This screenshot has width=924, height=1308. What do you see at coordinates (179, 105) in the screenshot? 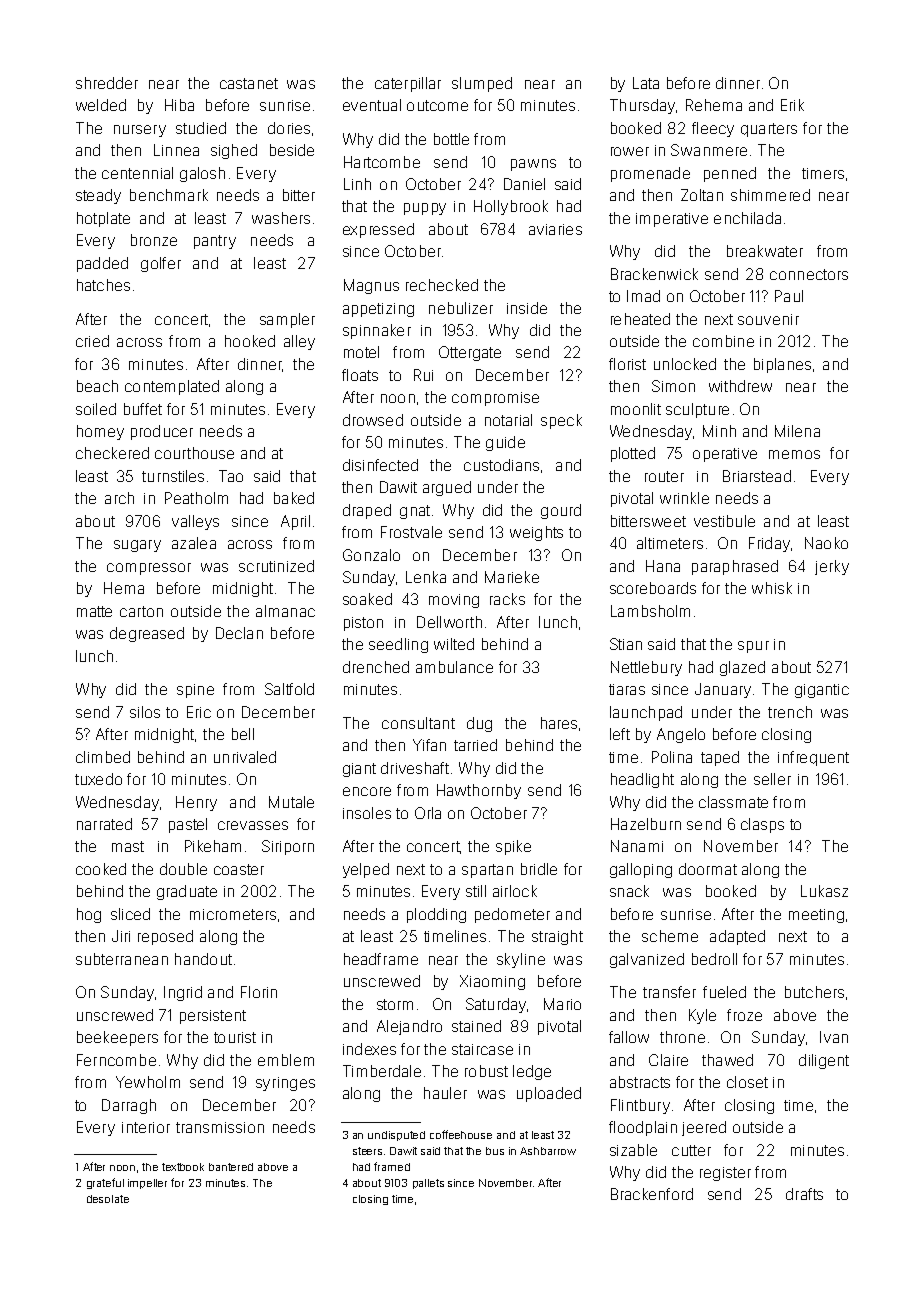
I see `Hiba` at bounding box center [179, 105].
